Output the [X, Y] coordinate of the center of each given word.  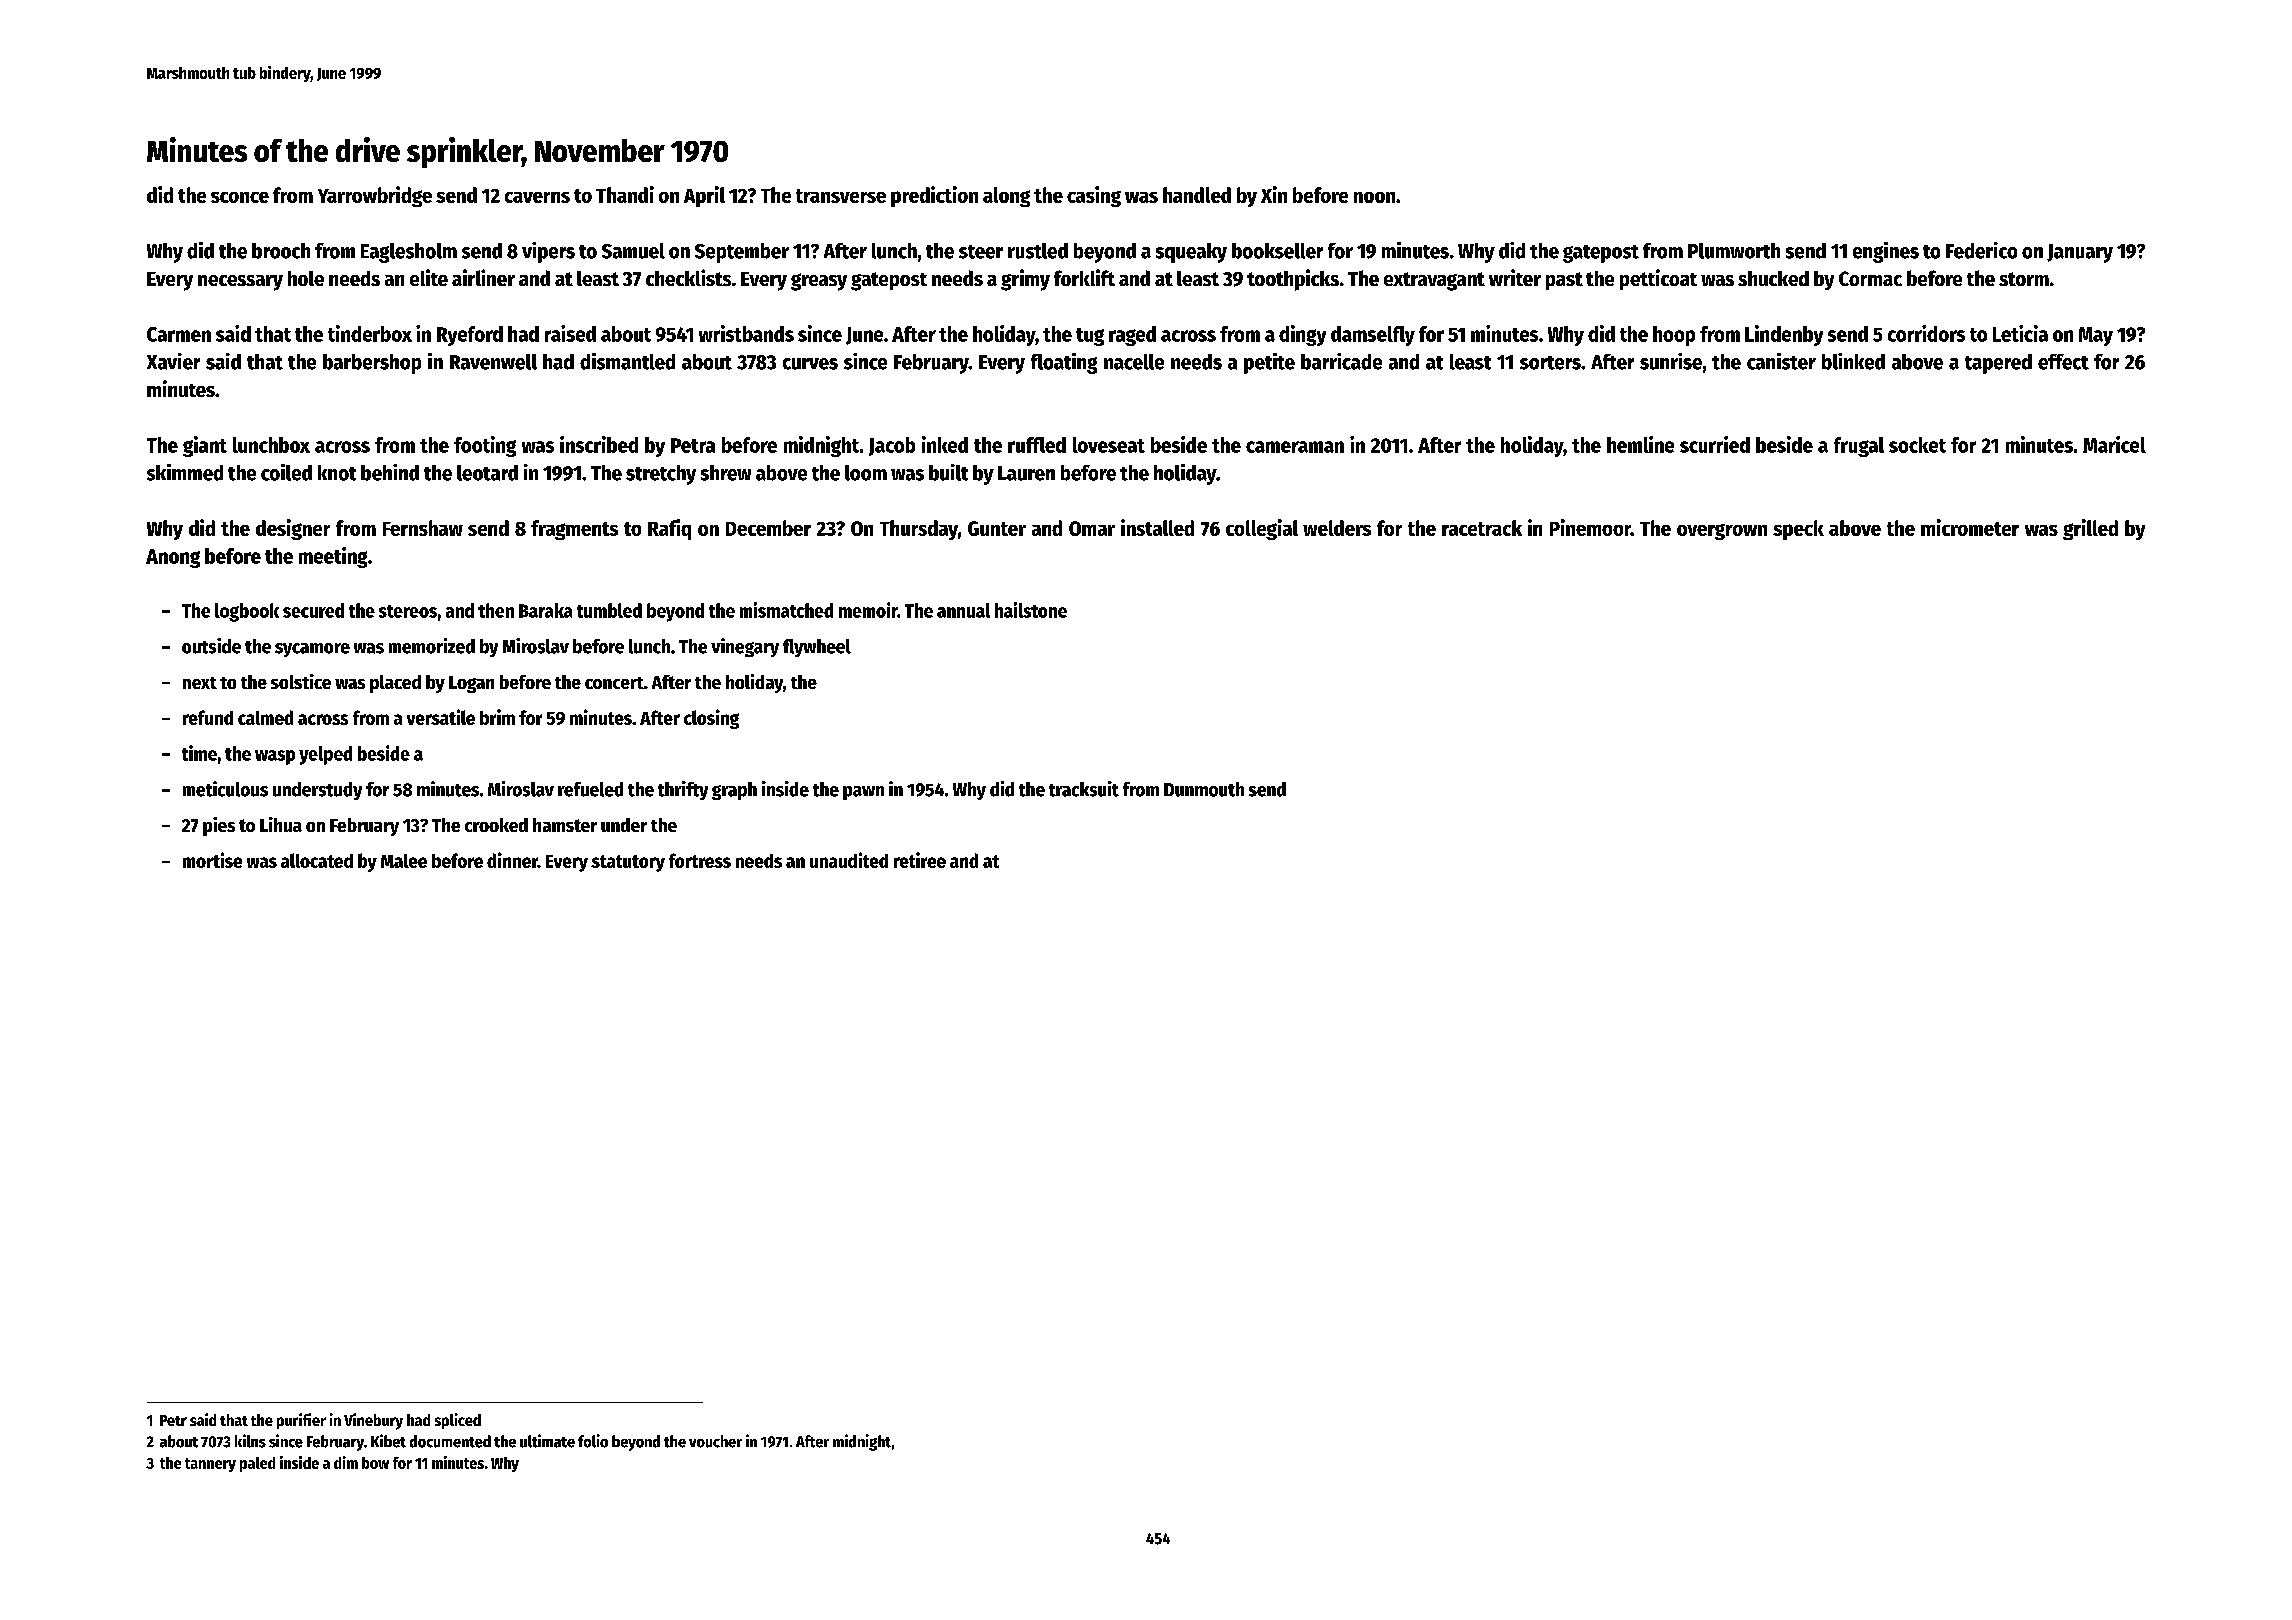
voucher [715, 1441]
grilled [2090, 529]
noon [1374, 197]
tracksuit [1084, 789]
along [1006, 197]
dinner [512, 860]
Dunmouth [1204, 789]
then [496, 610]
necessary [240, 283]
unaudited [849, 860]
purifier [301, 1421]
